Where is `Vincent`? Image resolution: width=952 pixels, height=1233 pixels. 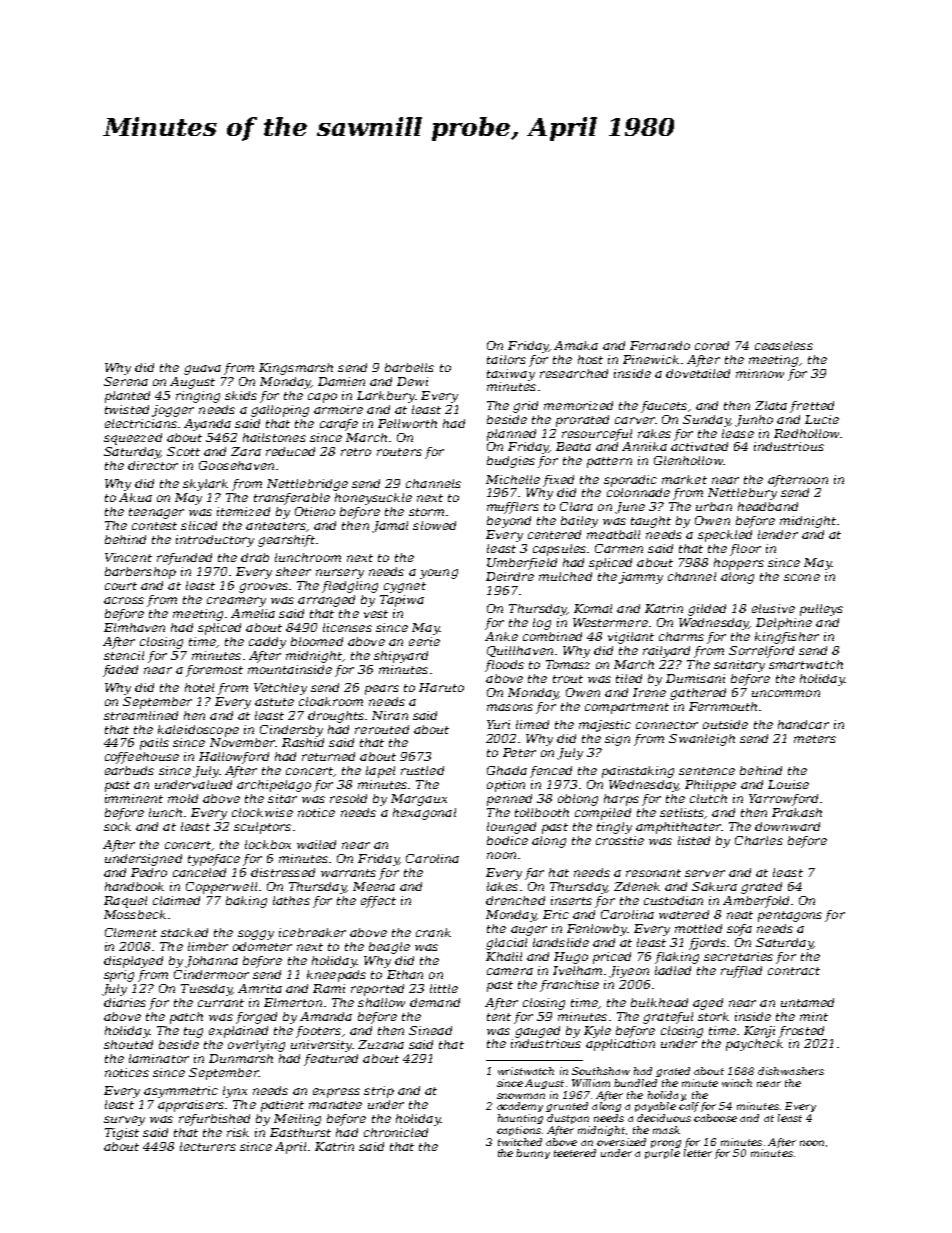
Vincent is located at coordinates (128, 557).
